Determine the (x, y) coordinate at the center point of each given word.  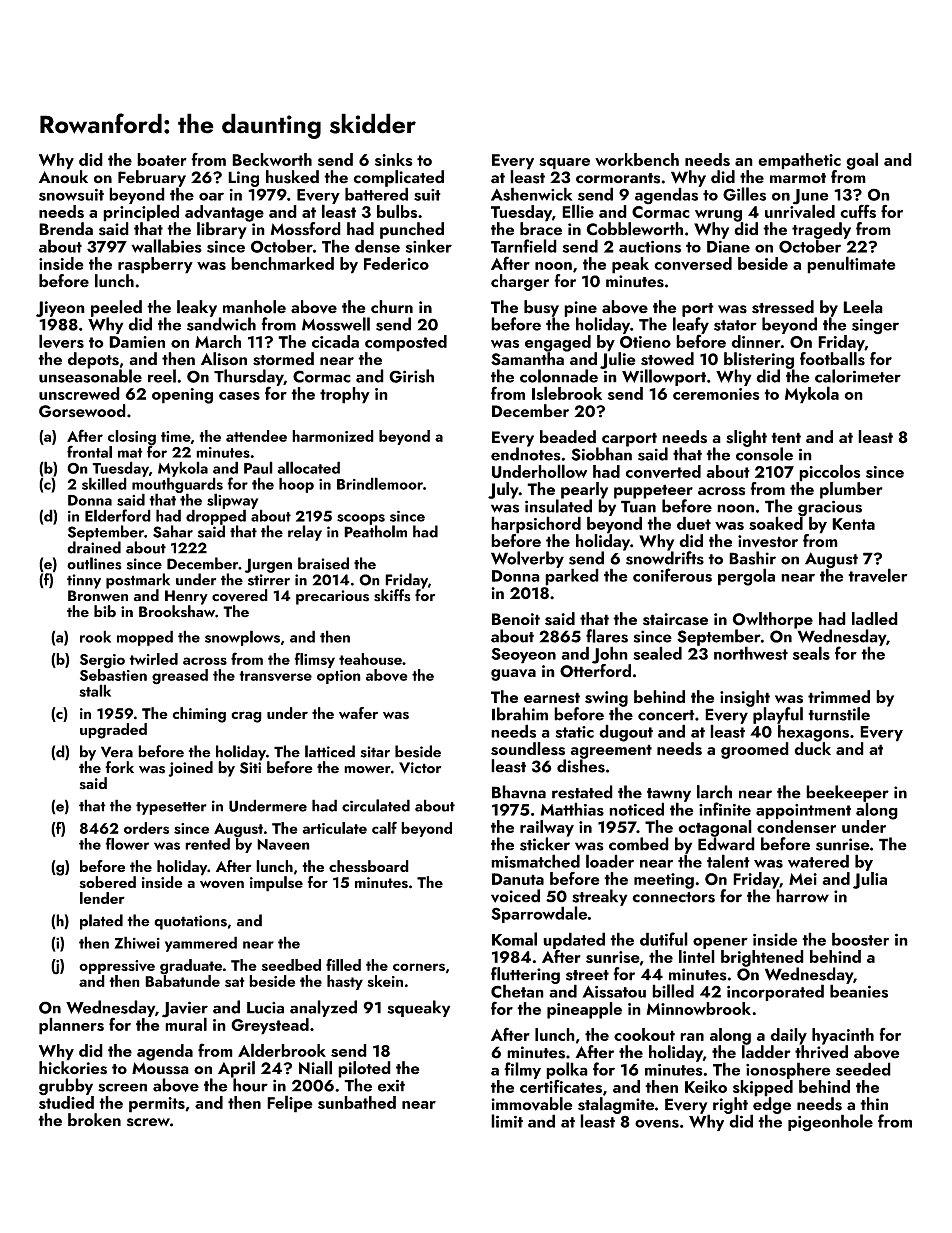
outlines (94, 563)
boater (162, 159)
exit (391, 1085)
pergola (746, 577)
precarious (332, 597)
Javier (185, 1009)
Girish (411, 376)
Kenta (853, 524)
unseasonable (90, 376)
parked (572, 577)
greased (180, 677)
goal (862, 161)
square (564, 164)
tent (786, 438)
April (236, 1069)
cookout (644, 1034)
